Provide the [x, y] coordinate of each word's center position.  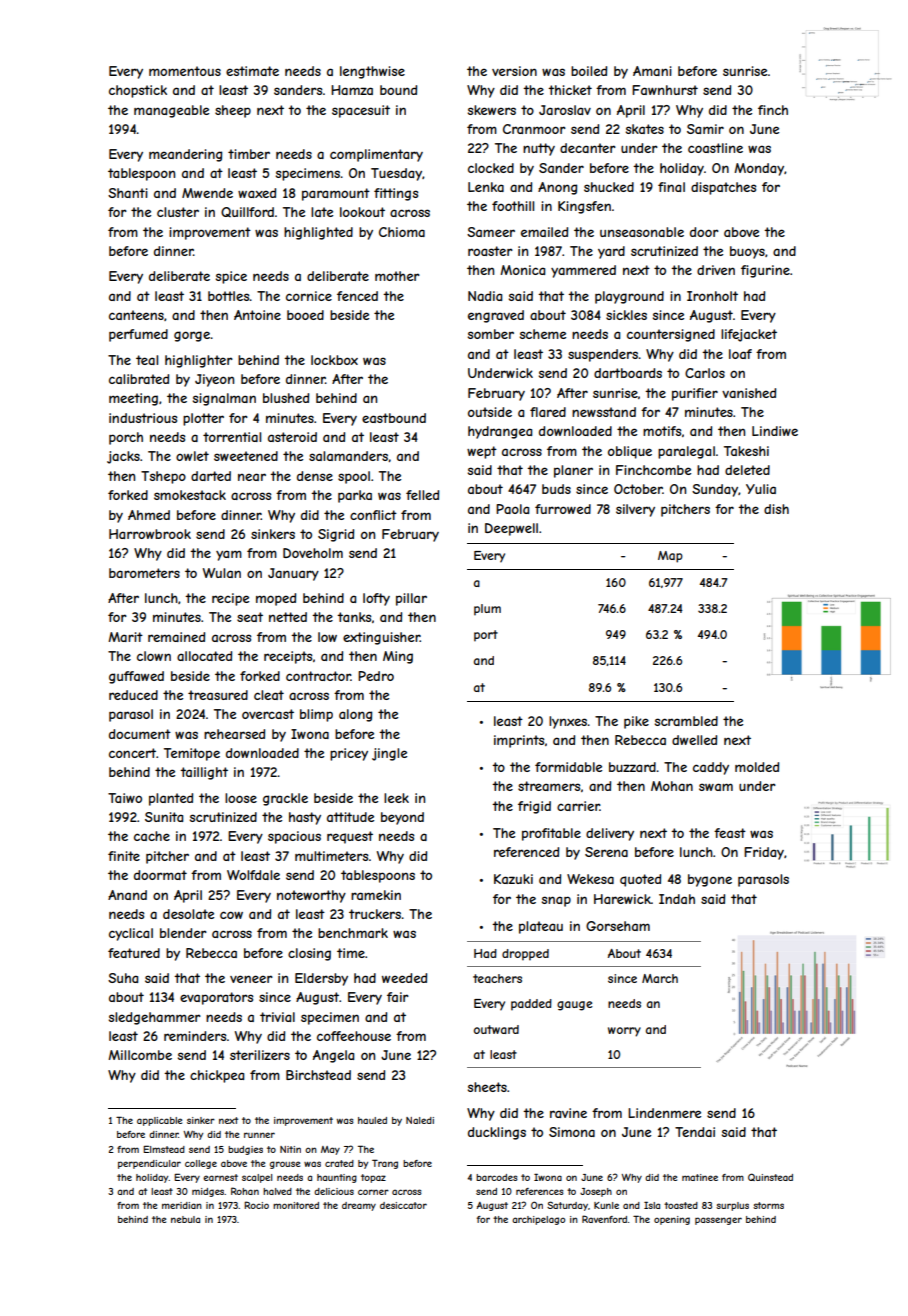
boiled [589, 71]
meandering [185, 155]
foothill [513, 206]
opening [672, 1220]
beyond [402, 818]
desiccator [403, 1205]
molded [757, 767]
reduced [133, 695]
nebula [185, 1219]
